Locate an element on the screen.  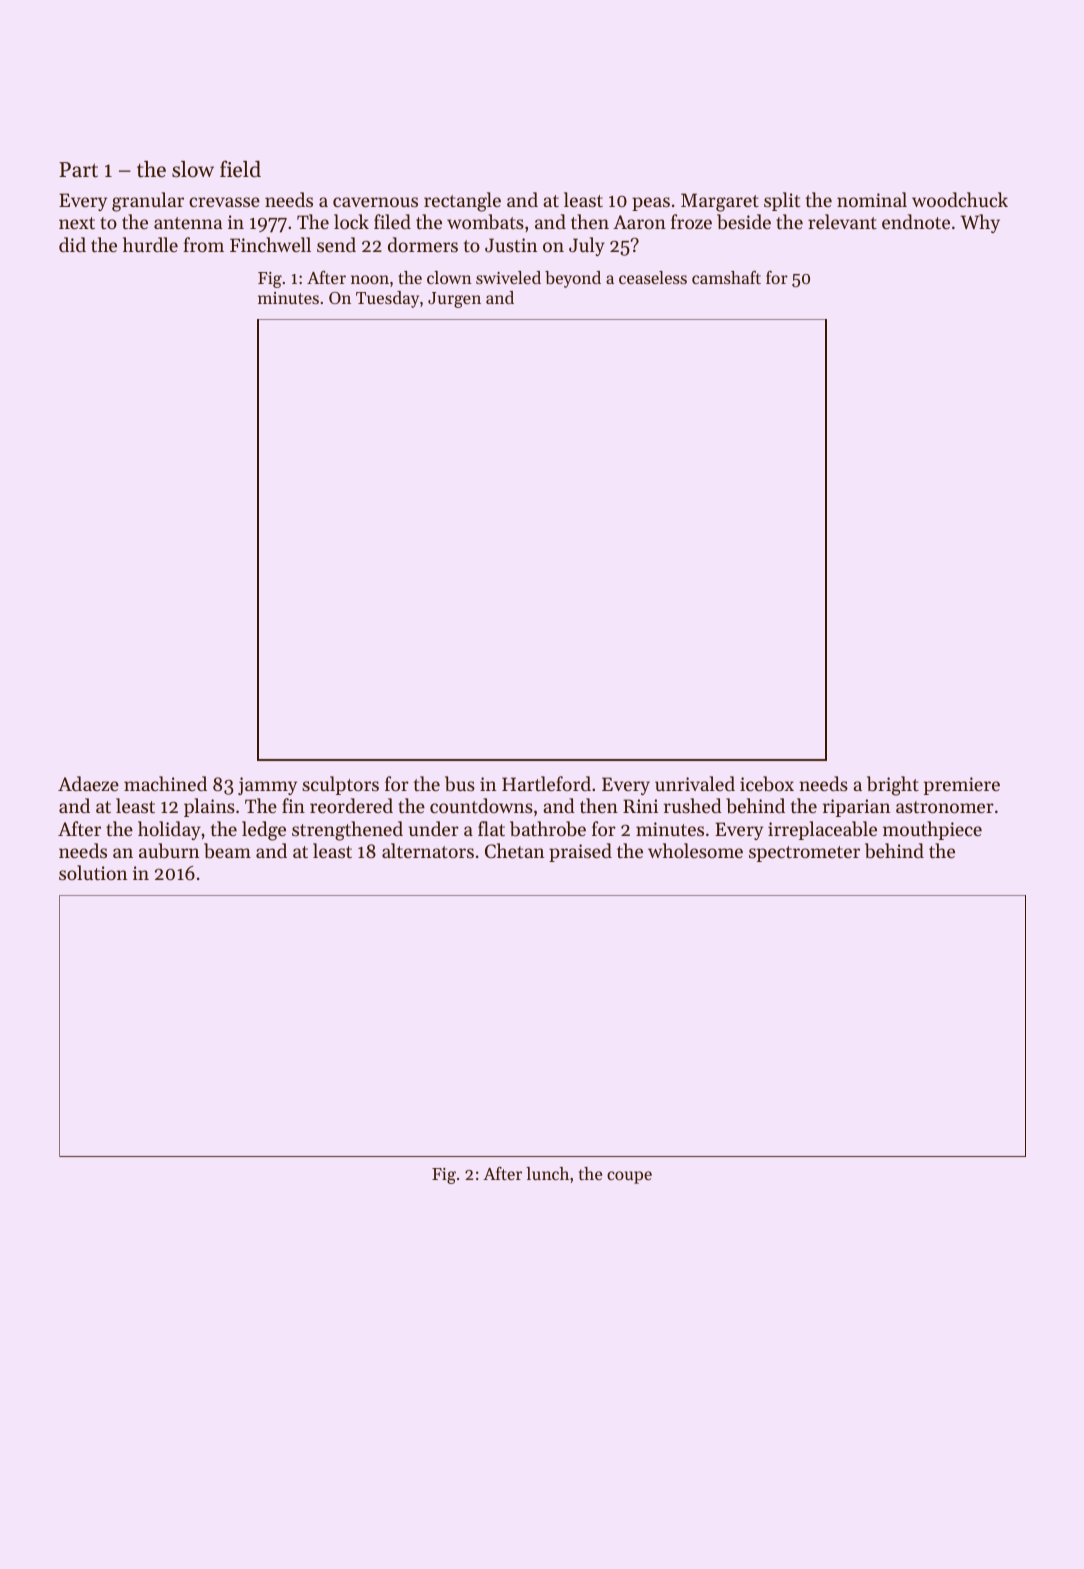
mouthpiece is located at coordinates (932, 830).
